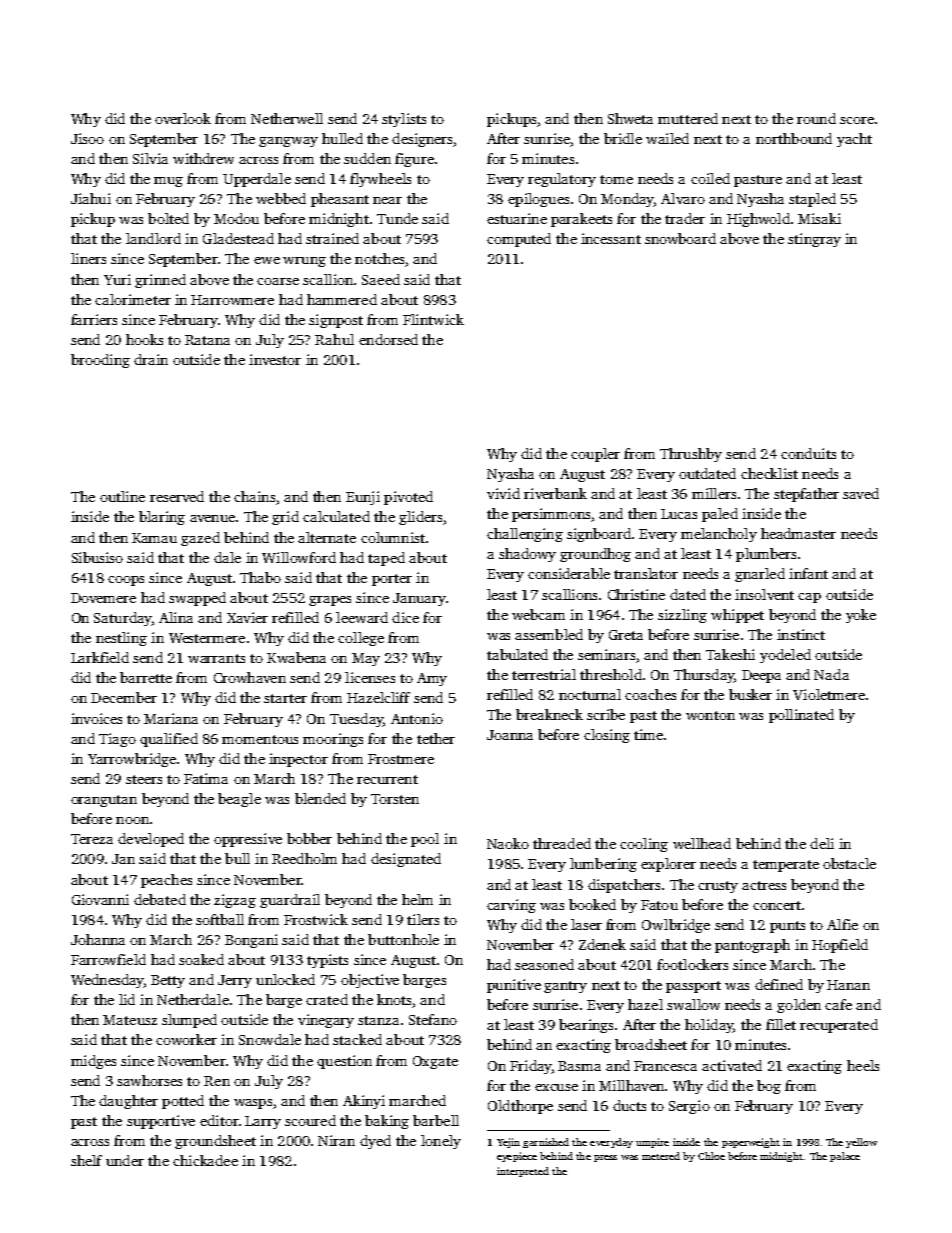  What do you see at coordinates (149, 1080) in the screenshot?
I see `sawhorses` at bounding box center [149, 1080].
